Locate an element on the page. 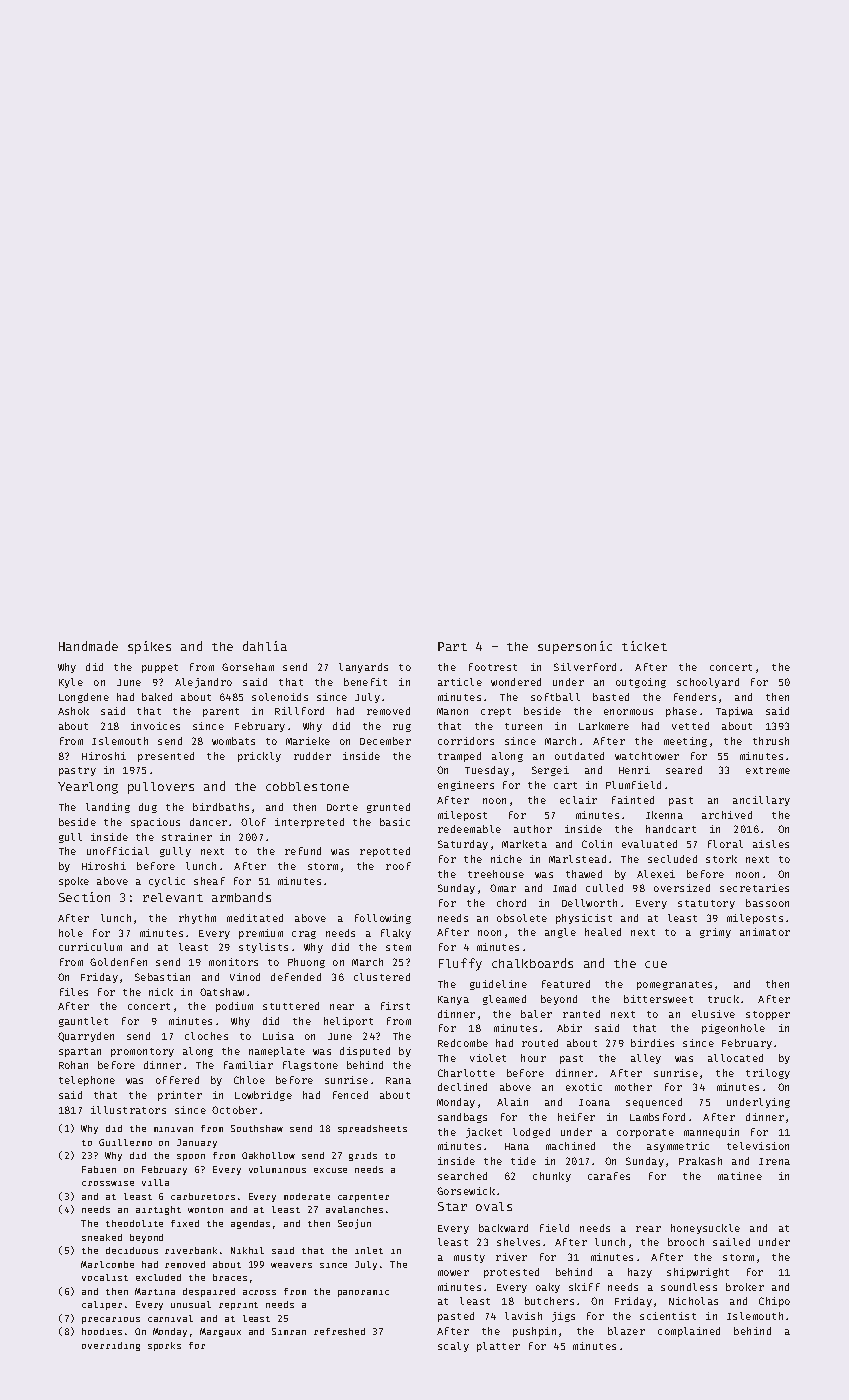 The height and width of the page is (1400, 849). December is located at coordinates (385, 741).
